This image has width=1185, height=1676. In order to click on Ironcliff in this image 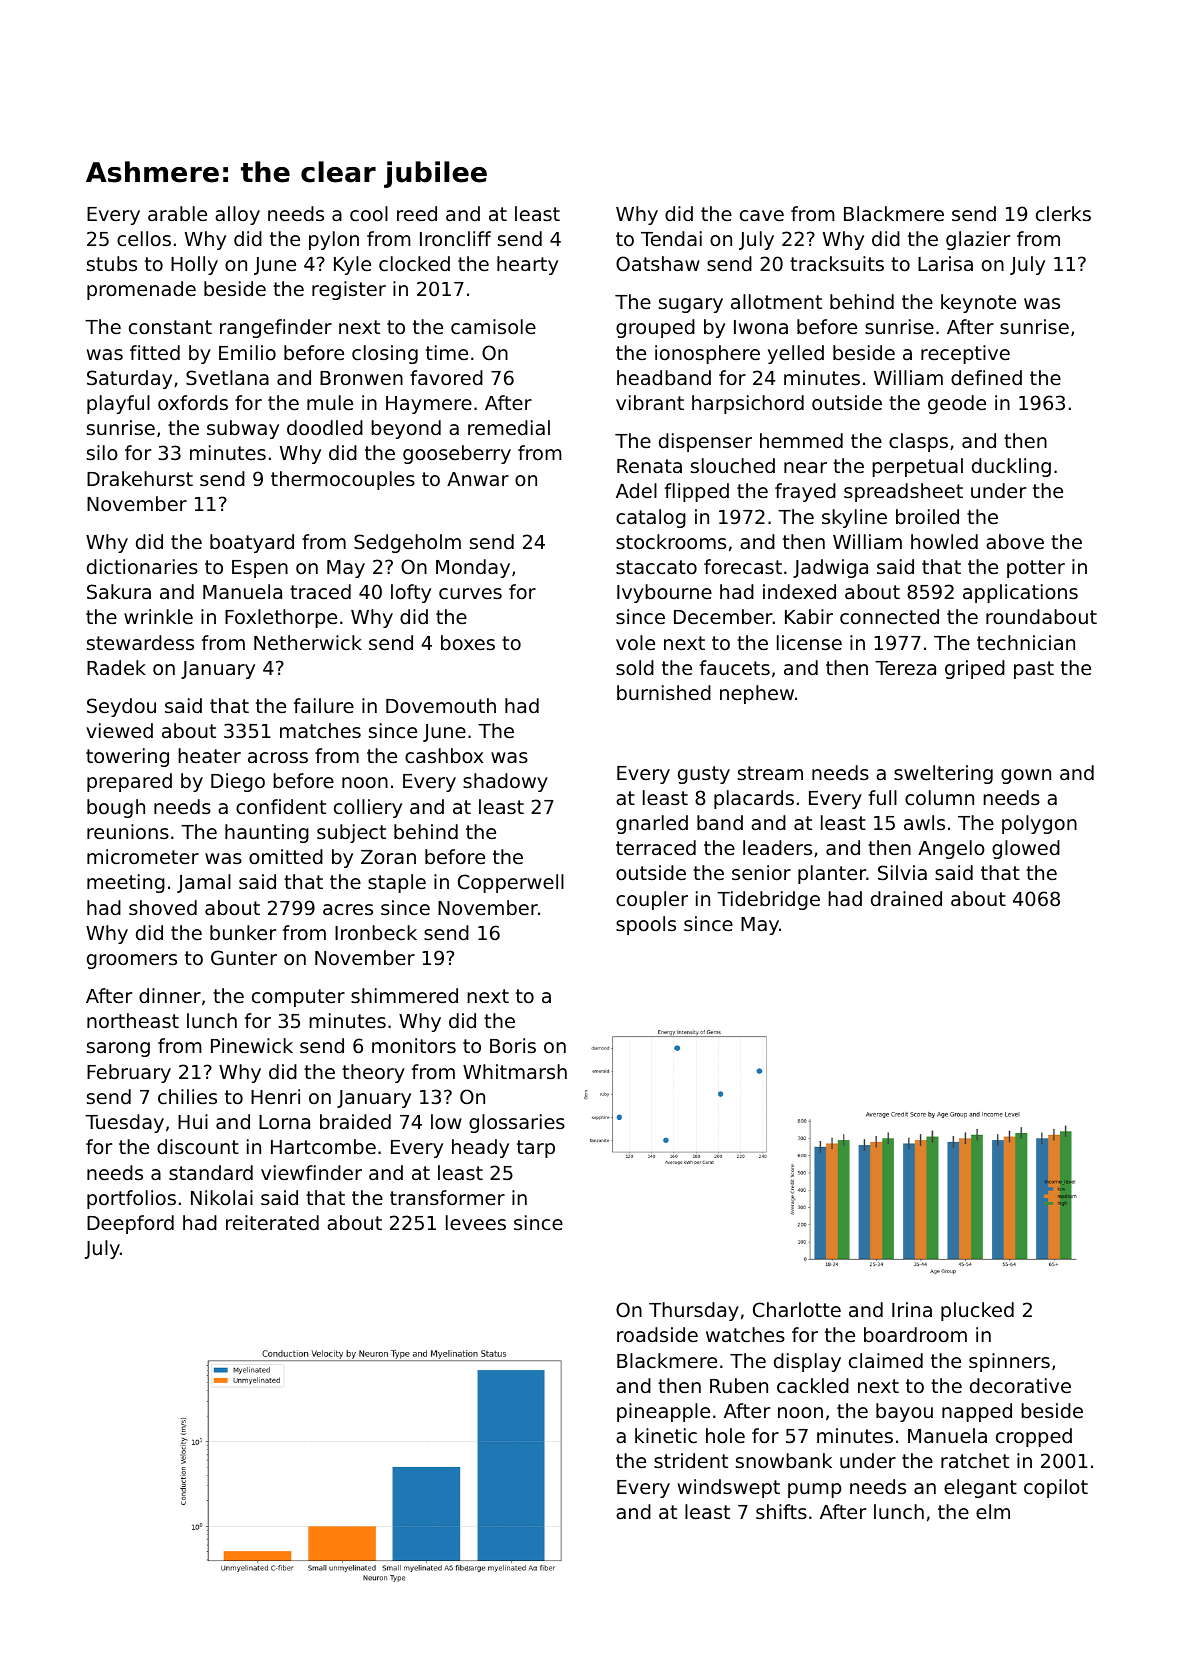, I will do `click(455, 238)`.
